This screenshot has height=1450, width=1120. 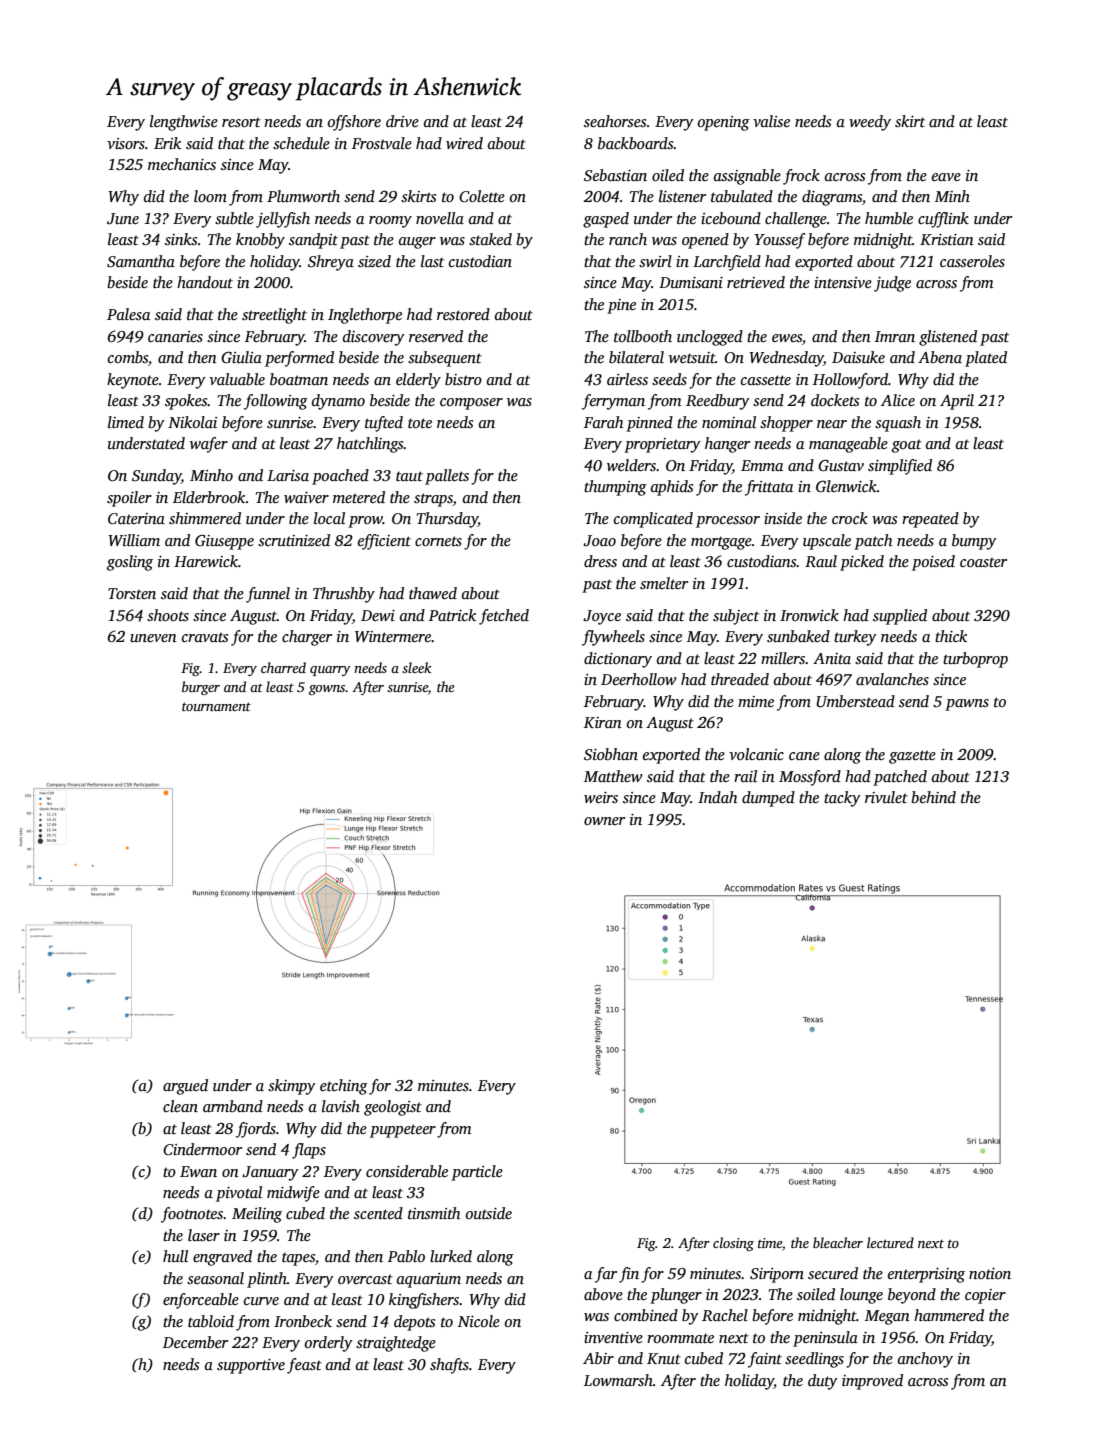 I want to click on offshore, so click(x=354, y=123).
